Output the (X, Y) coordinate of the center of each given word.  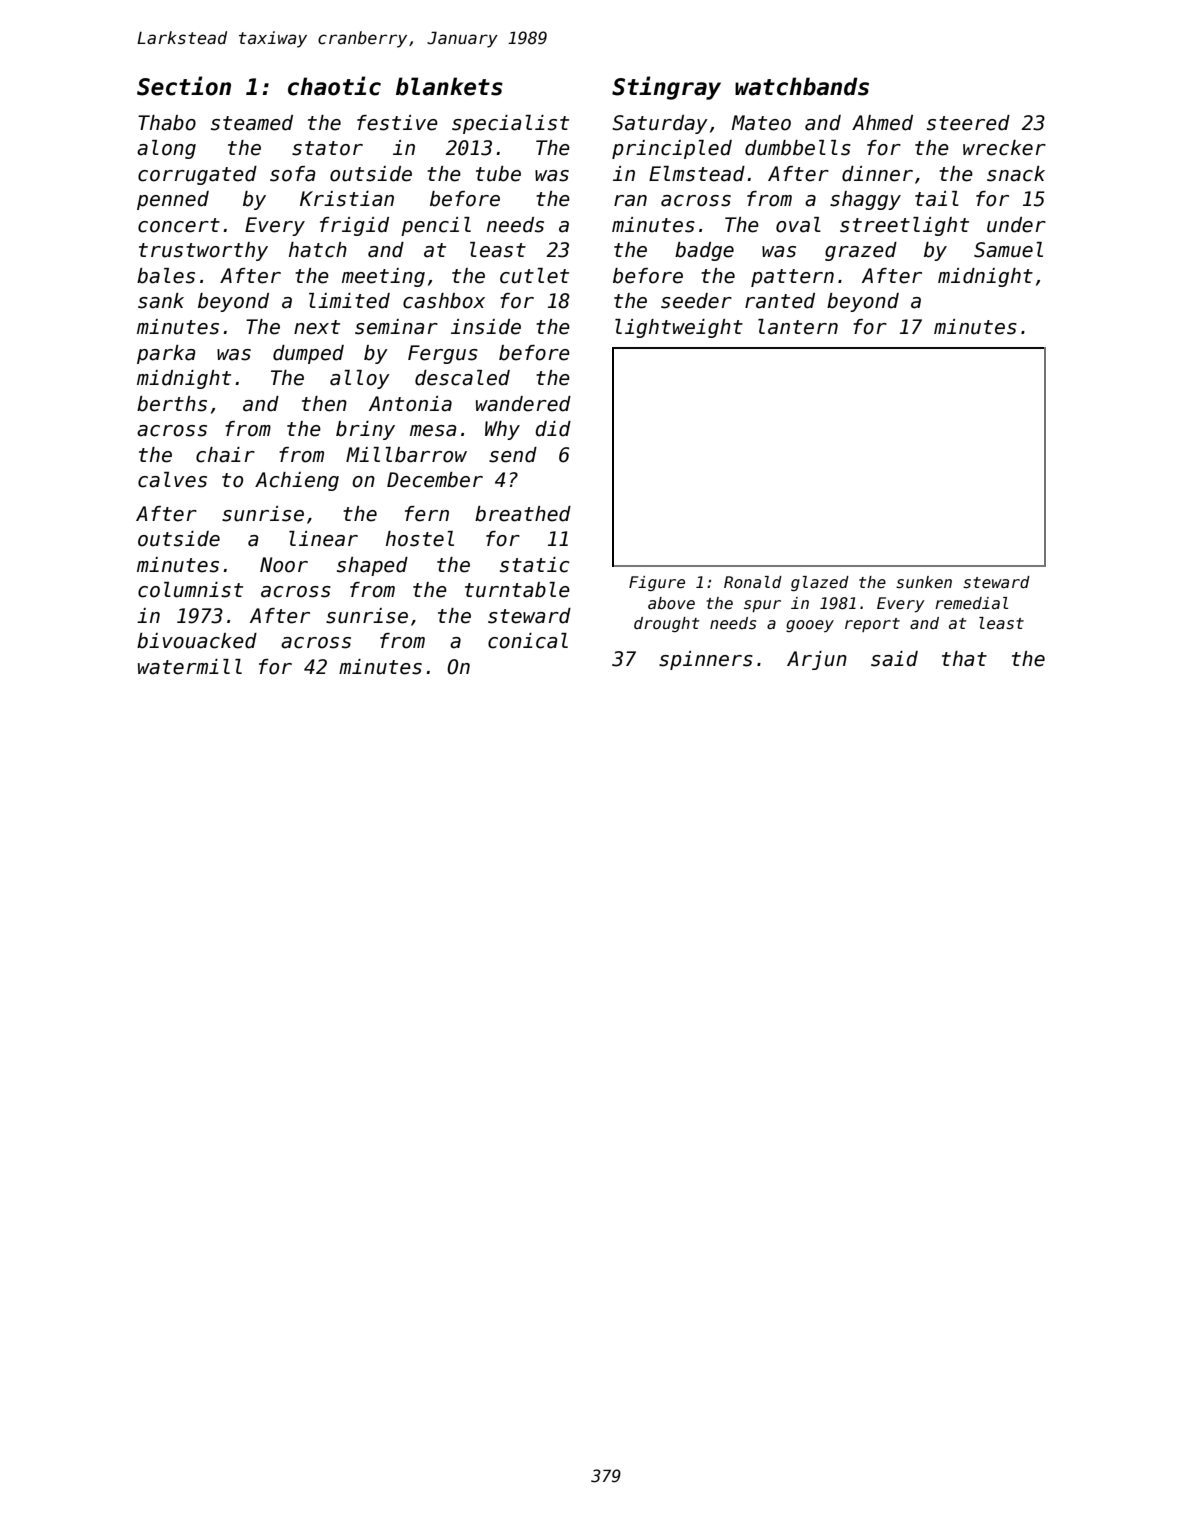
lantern (798, 327)
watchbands (802, 86)
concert (179, 225)
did (553, 429)
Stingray (666, 88)
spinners (706, 660)
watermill (190, 667)
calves (172, 480)
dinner (877, 174)
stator (327, 148)
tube (498, 174)
